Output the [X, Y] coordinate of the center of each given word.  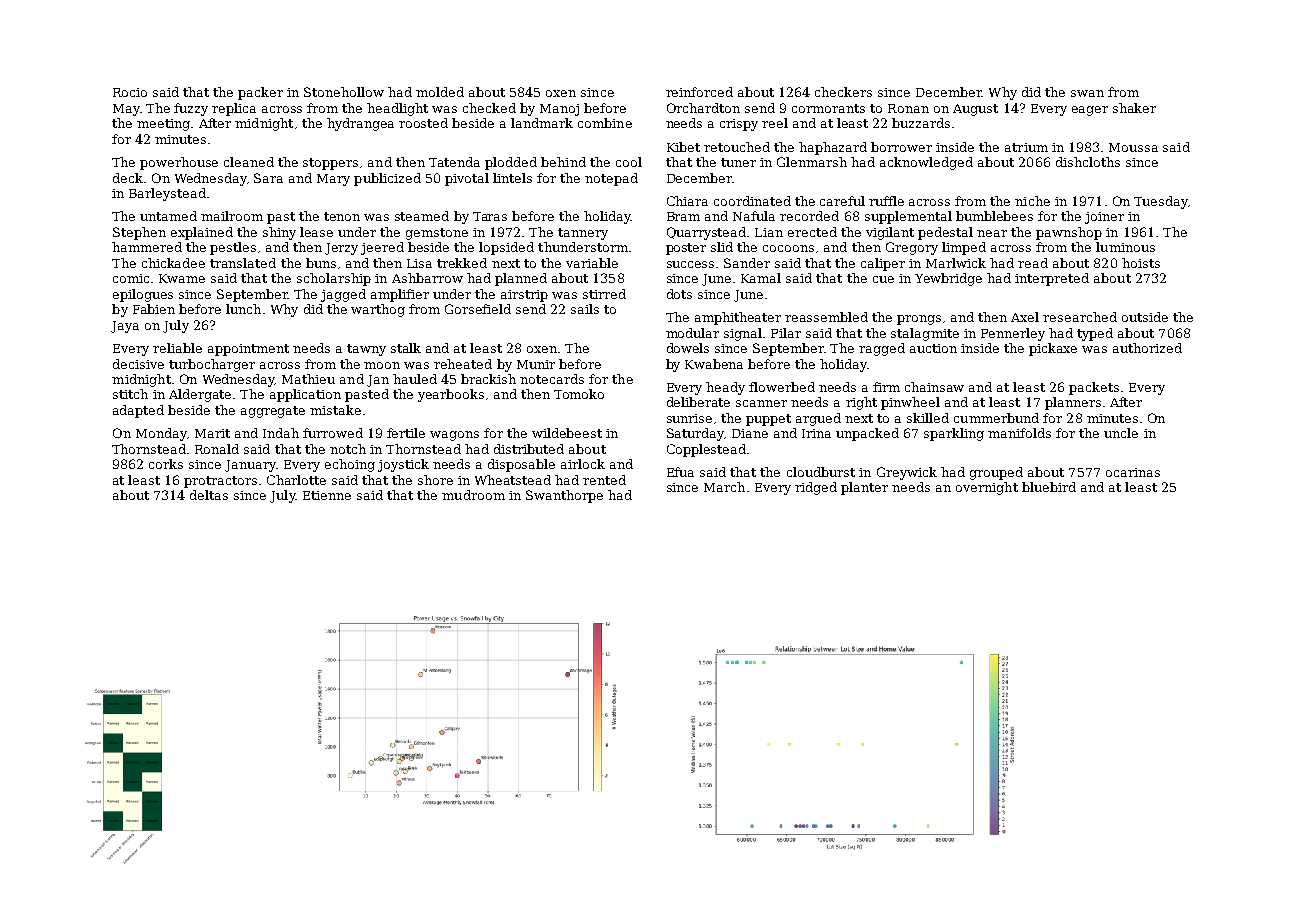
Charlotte [296, 480]
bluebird [1049, 487]
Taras [490, 216]
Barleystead [167, 194]
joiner [1104, 218]
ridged [816, 488]
